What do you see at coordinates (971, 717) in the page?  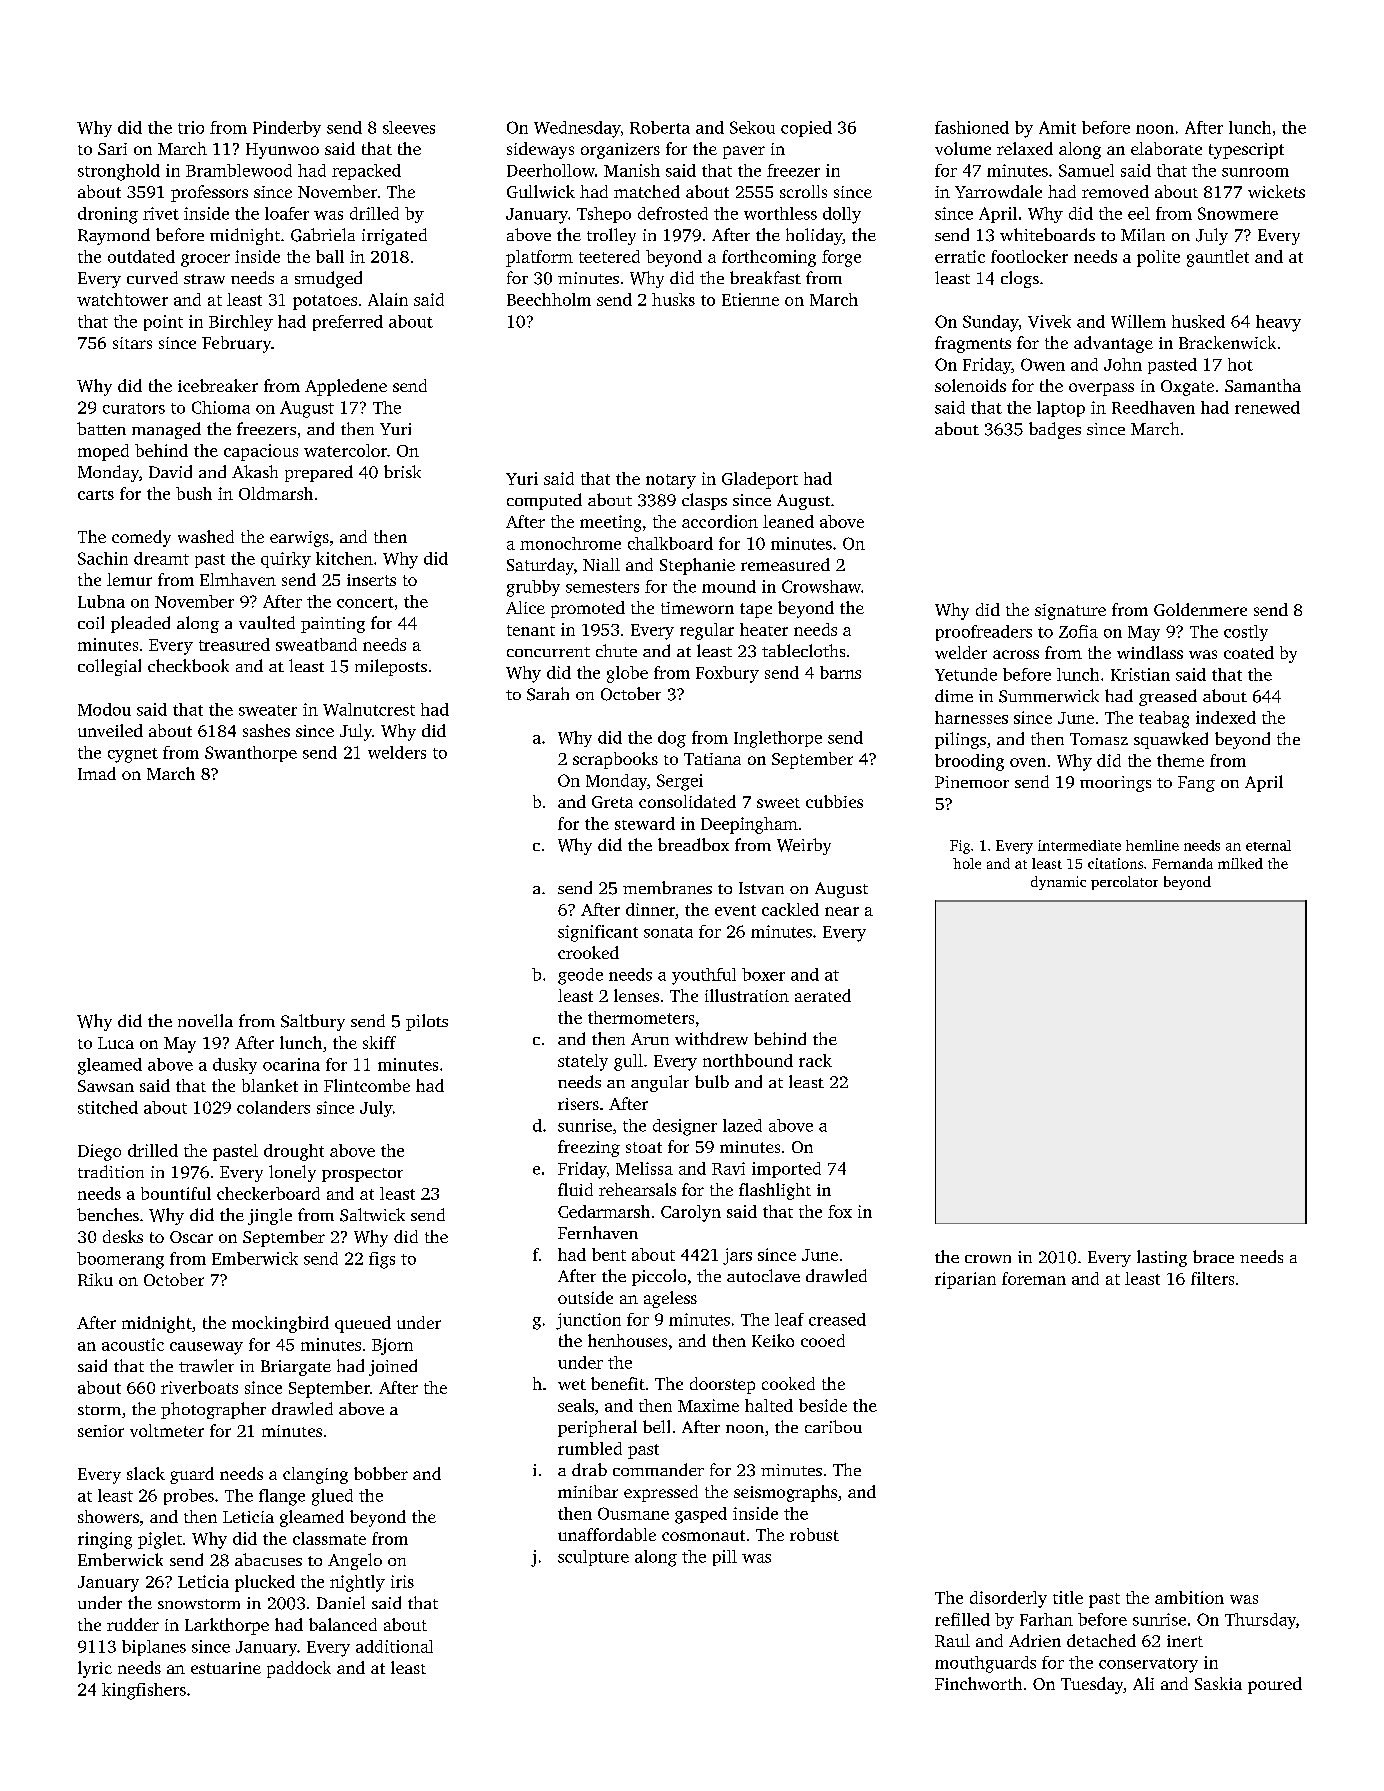 I see `harnesses` at bounding box center [971, 717].
